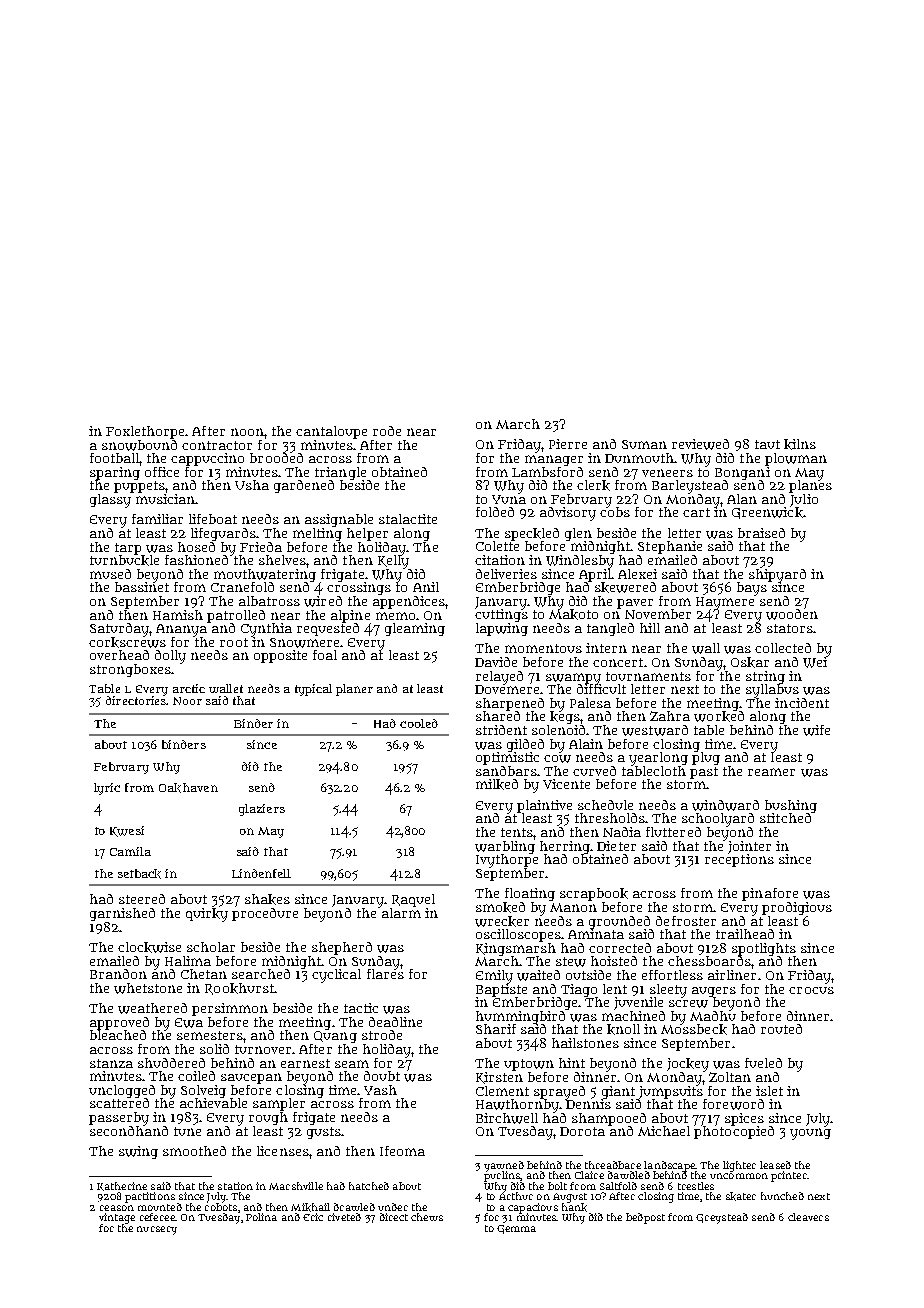 The height and width of the page is (1308, 924). I want to click on noon, so click(247, 432).
